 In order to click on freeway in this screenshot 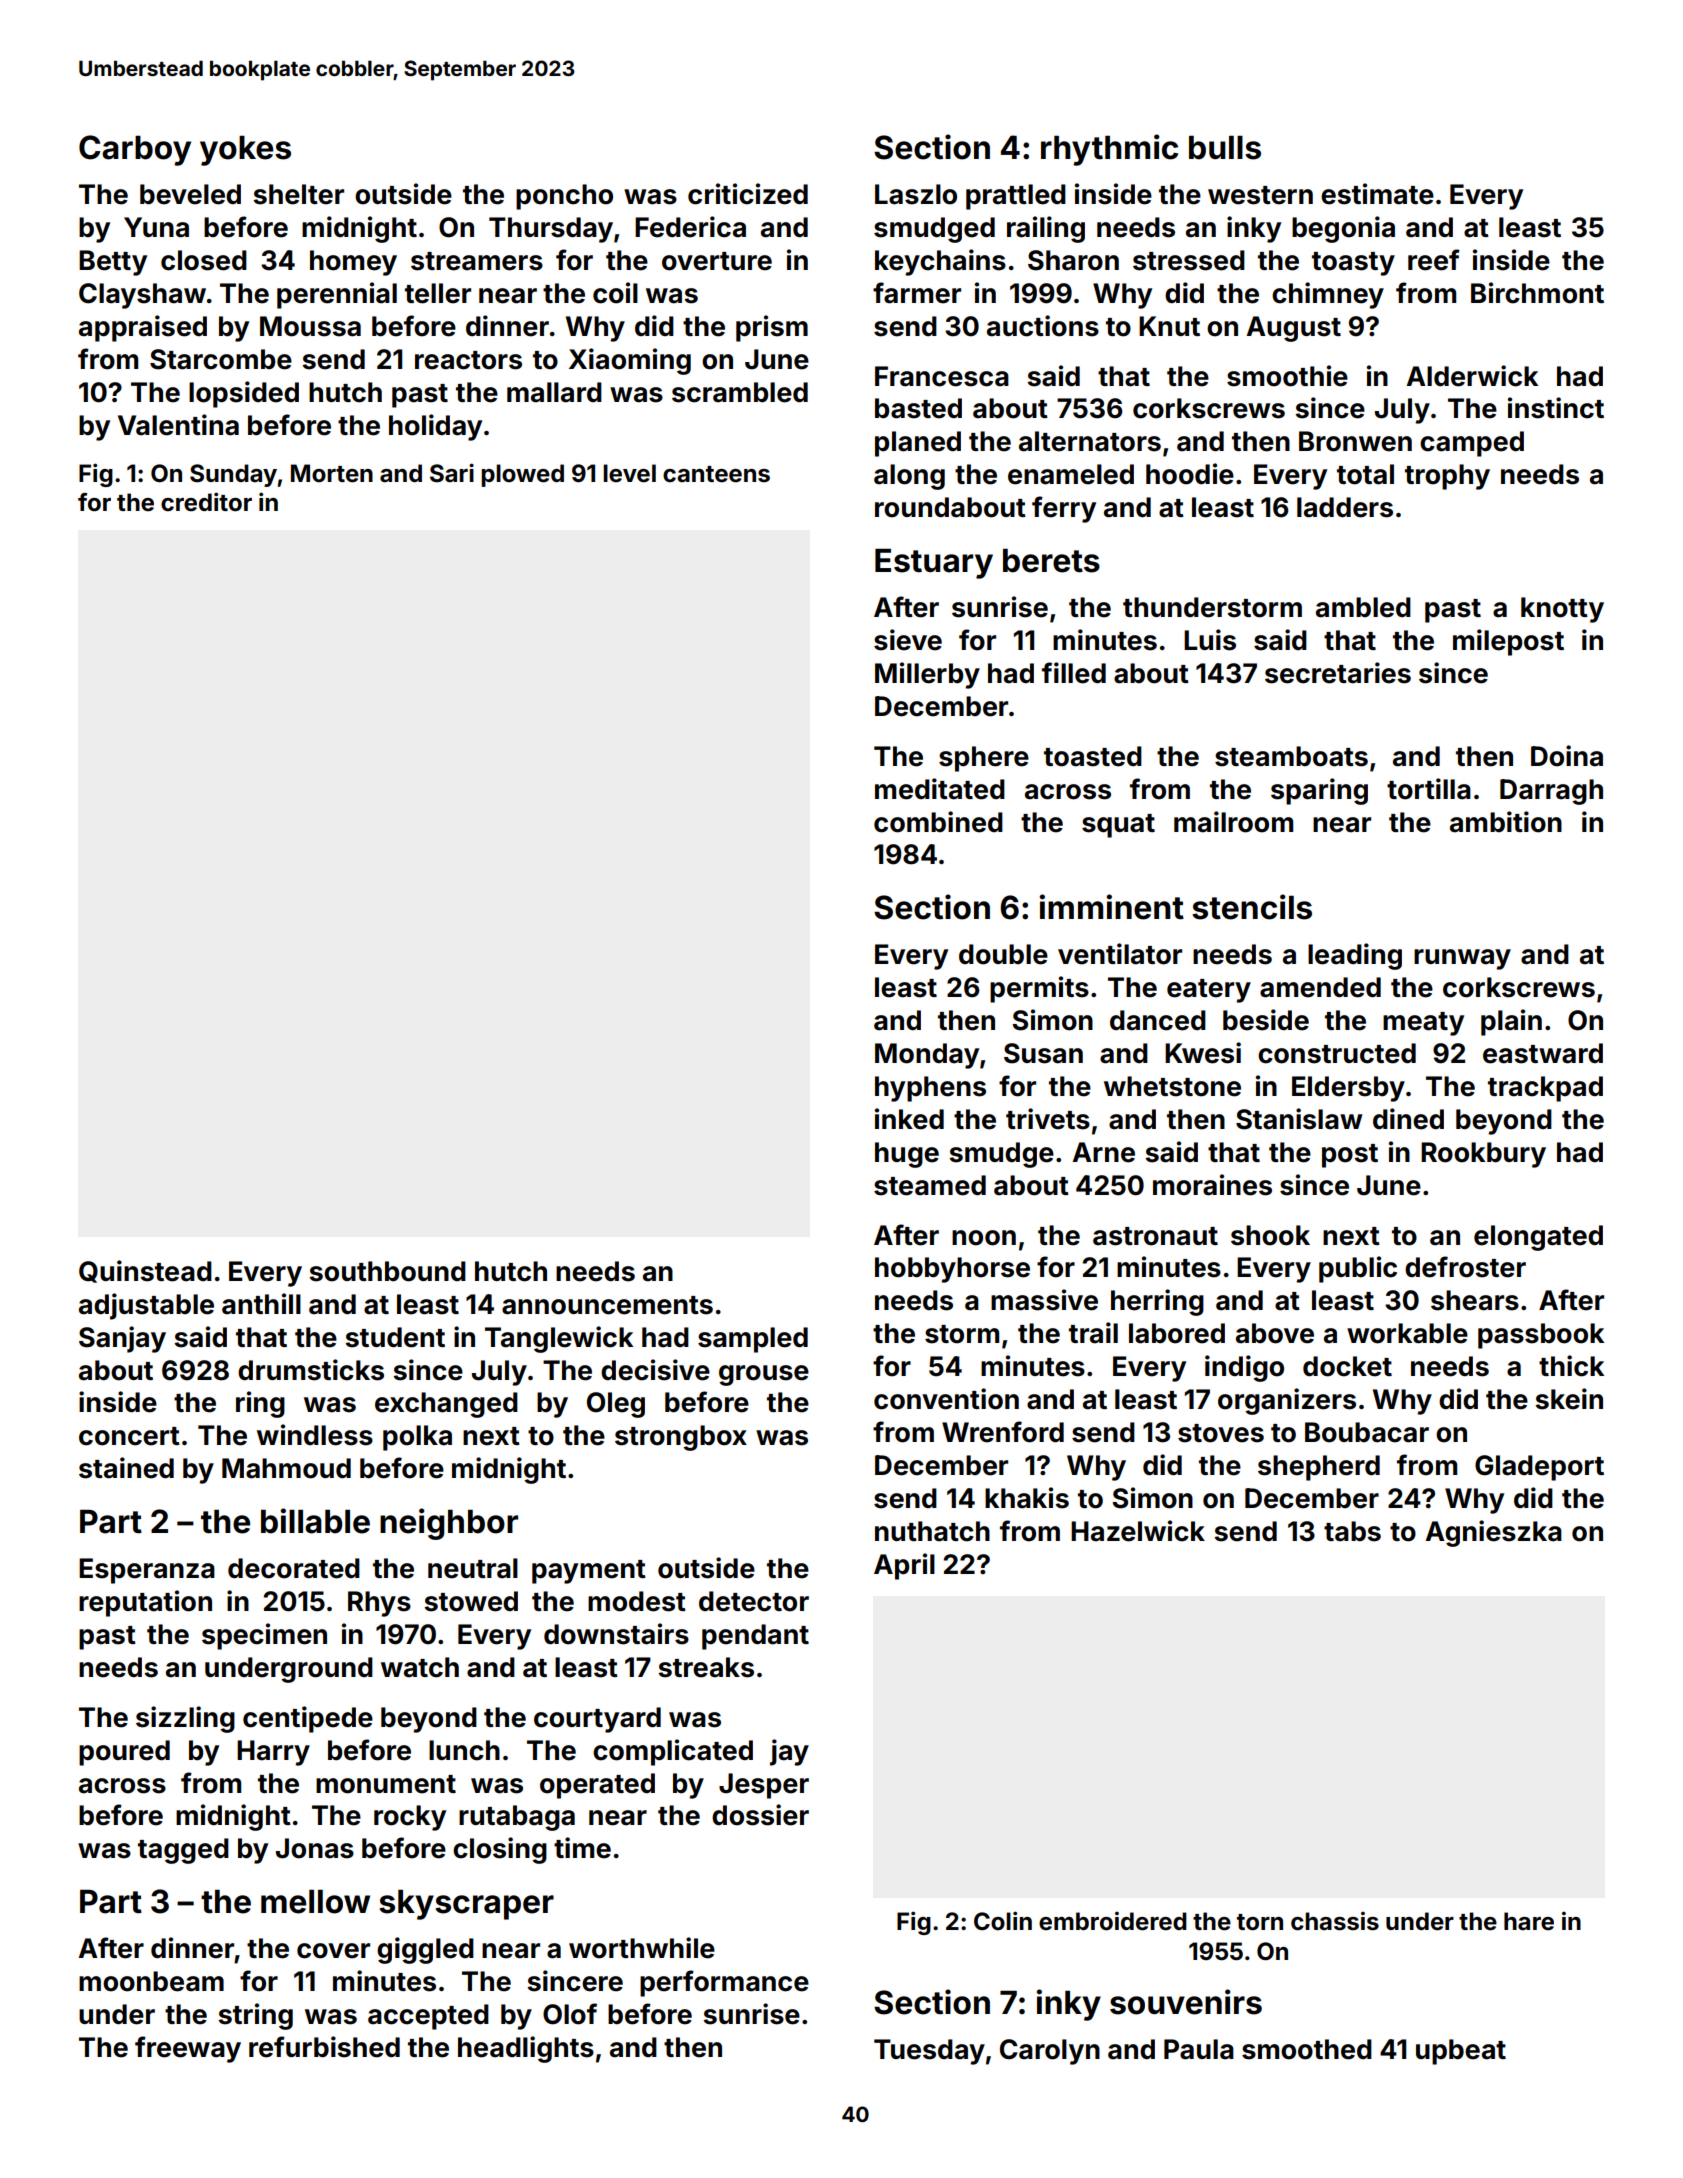, I will do `click(188, 2049)`.
